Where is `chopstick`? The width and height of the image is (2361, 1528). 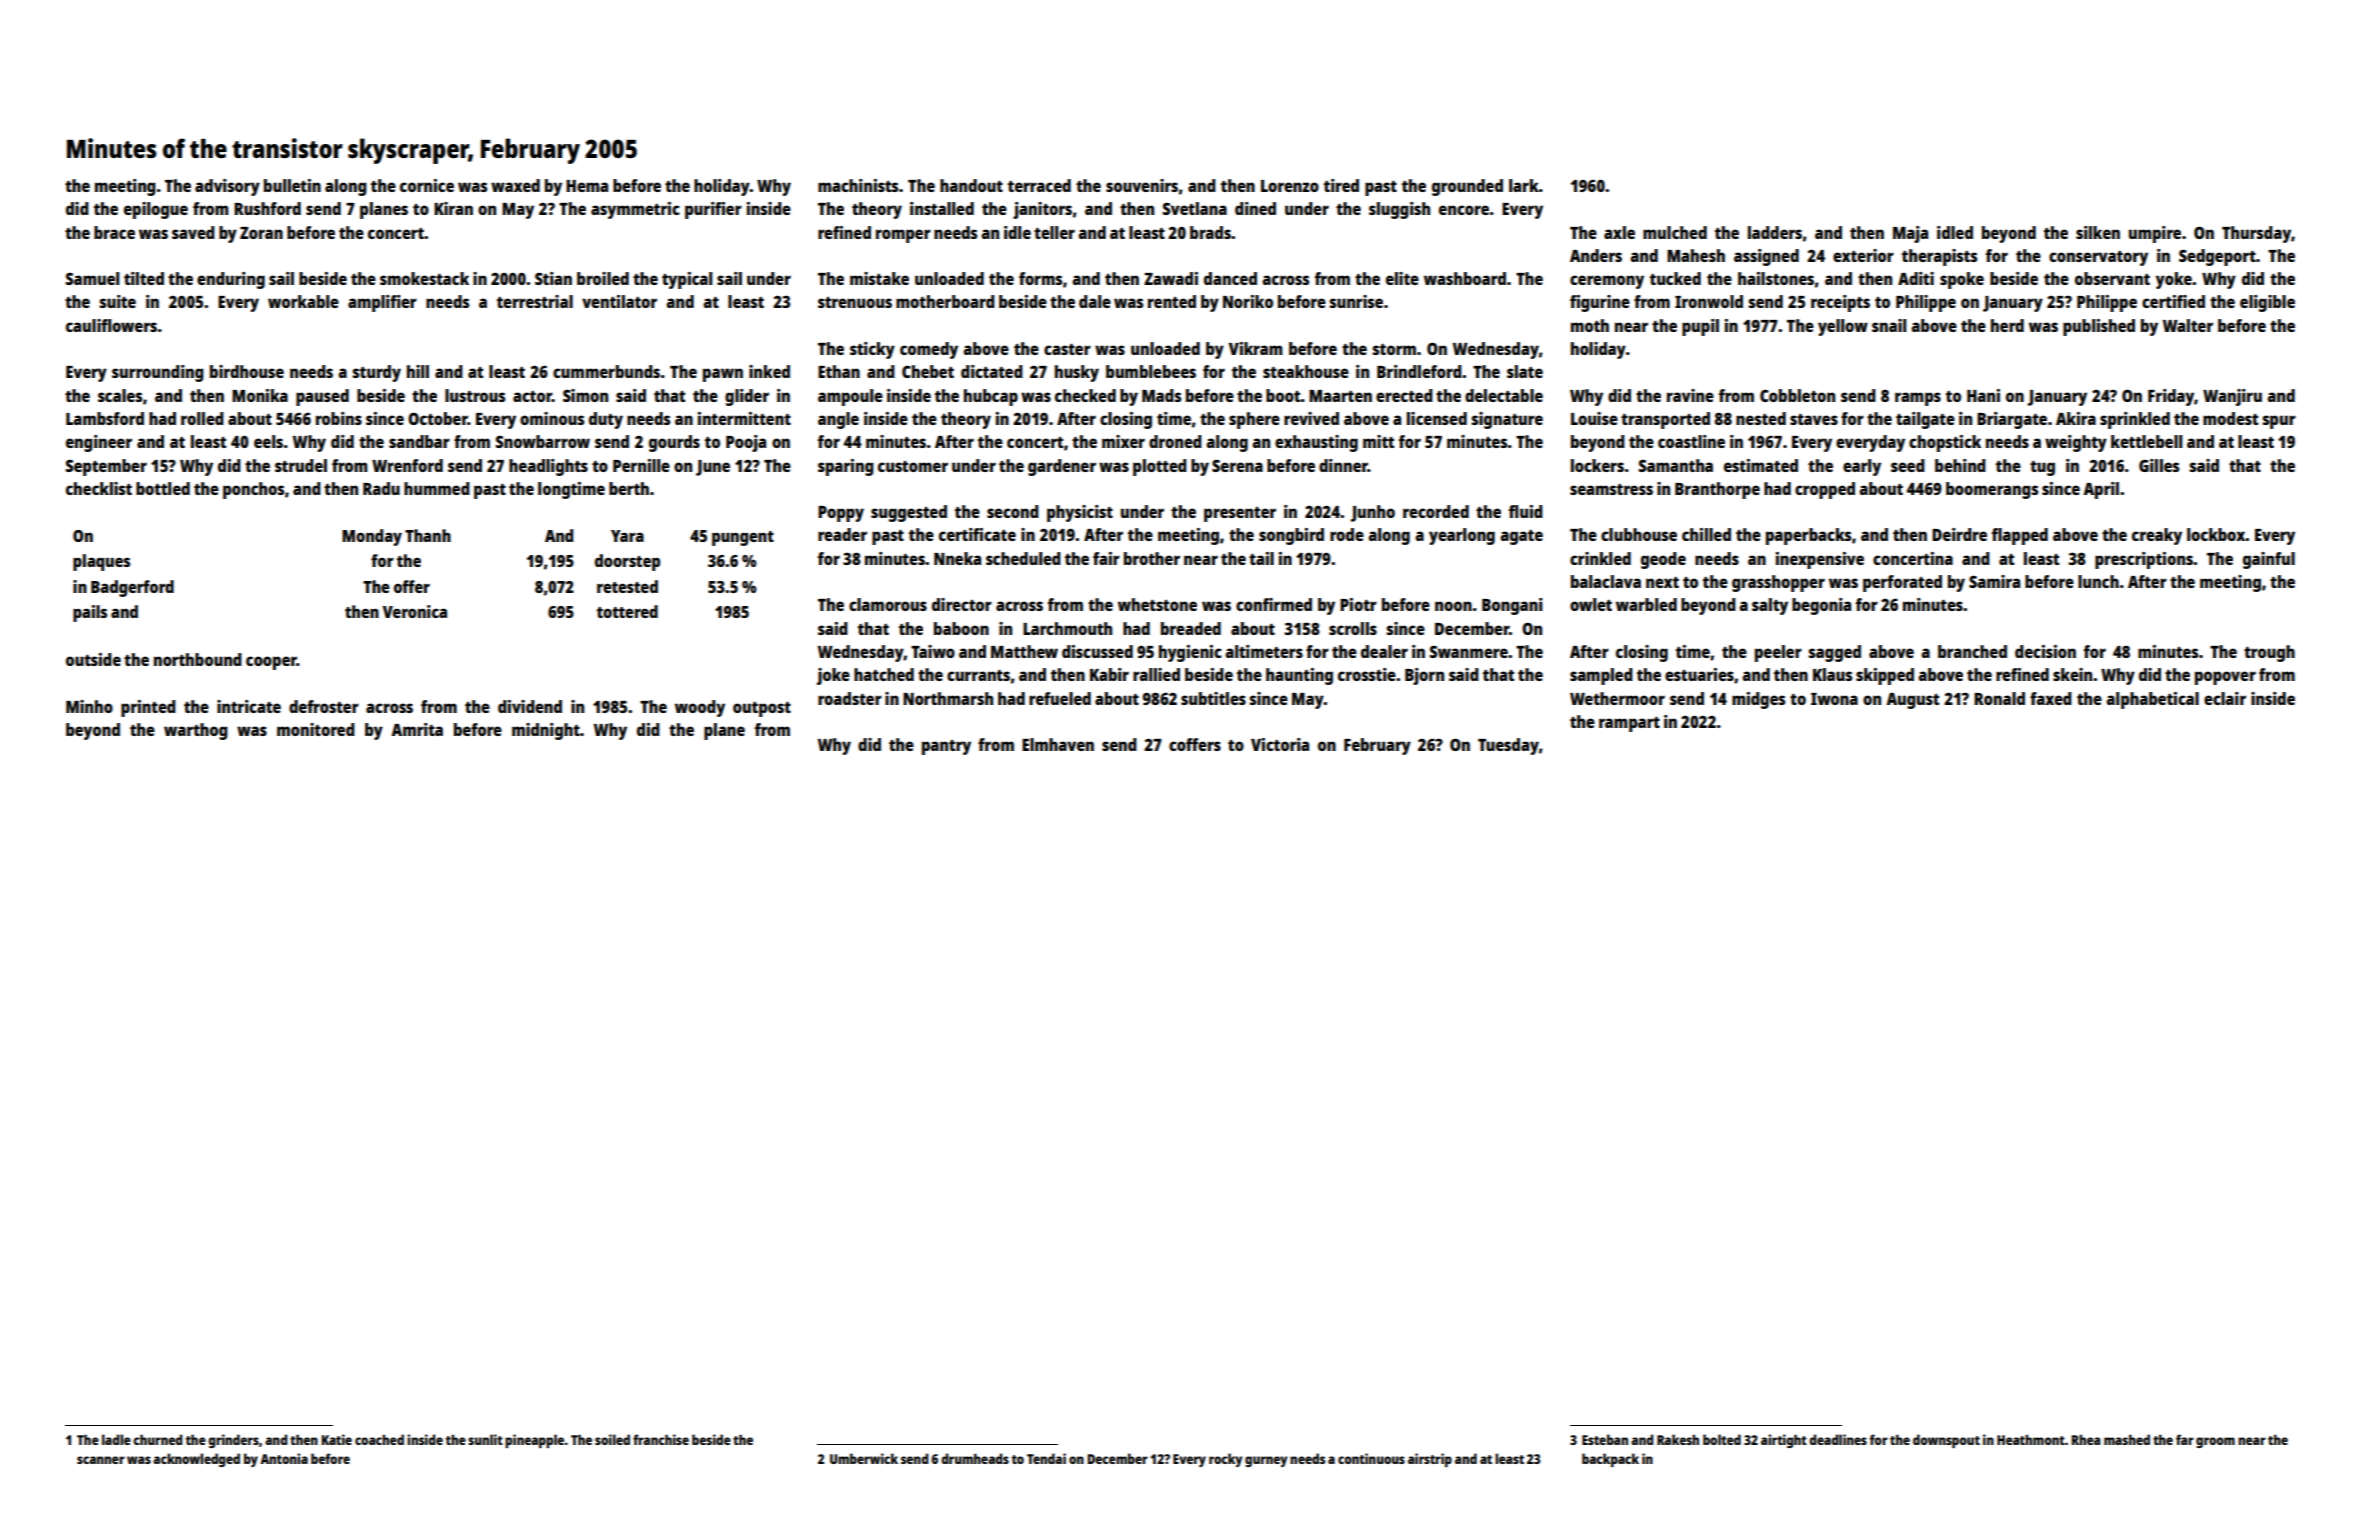
chopstick is located at coordinates (1945, 443).
